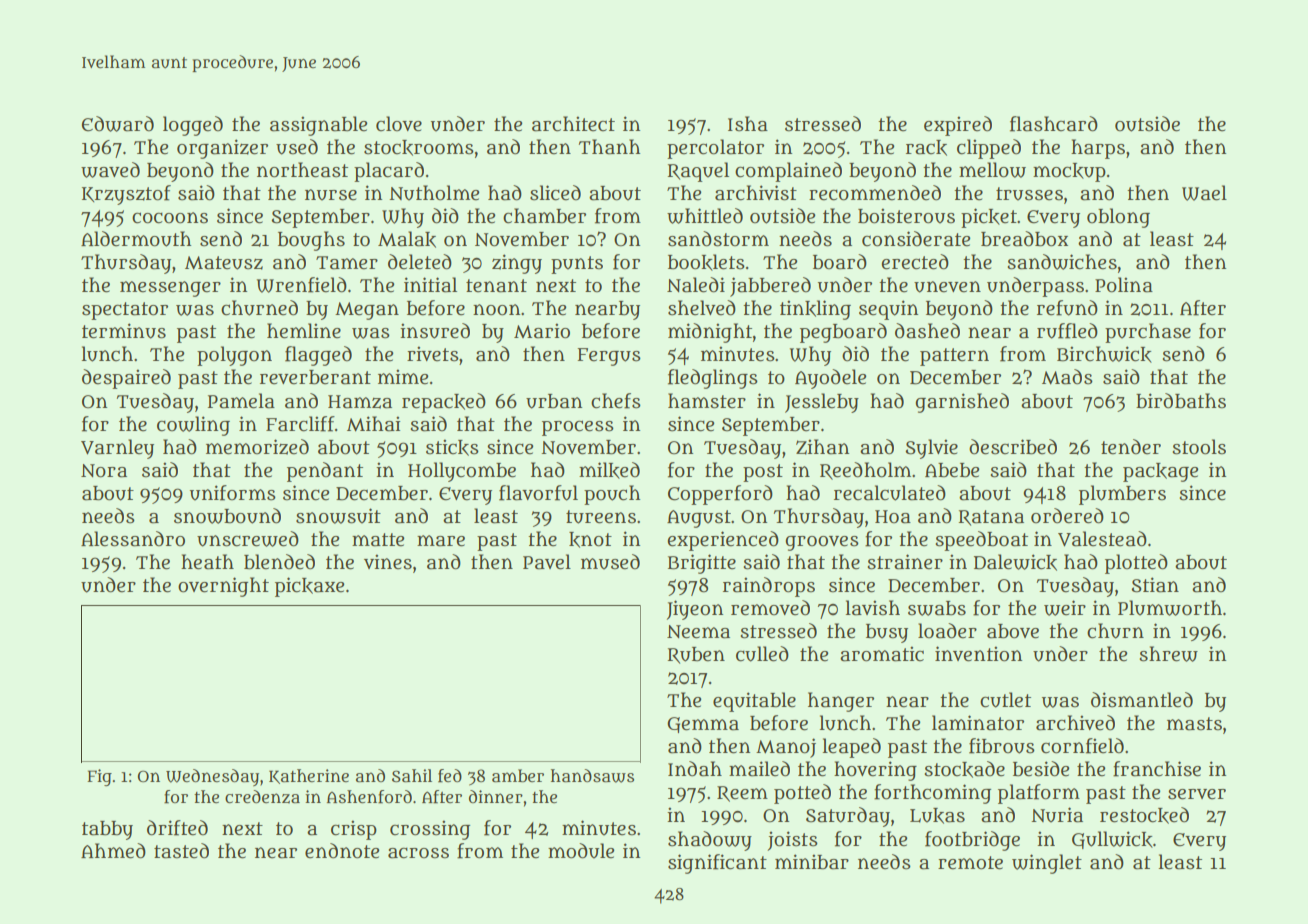 The width and height of the page is (1308, 924). I want to click on Gemma, so click(703, 725).
